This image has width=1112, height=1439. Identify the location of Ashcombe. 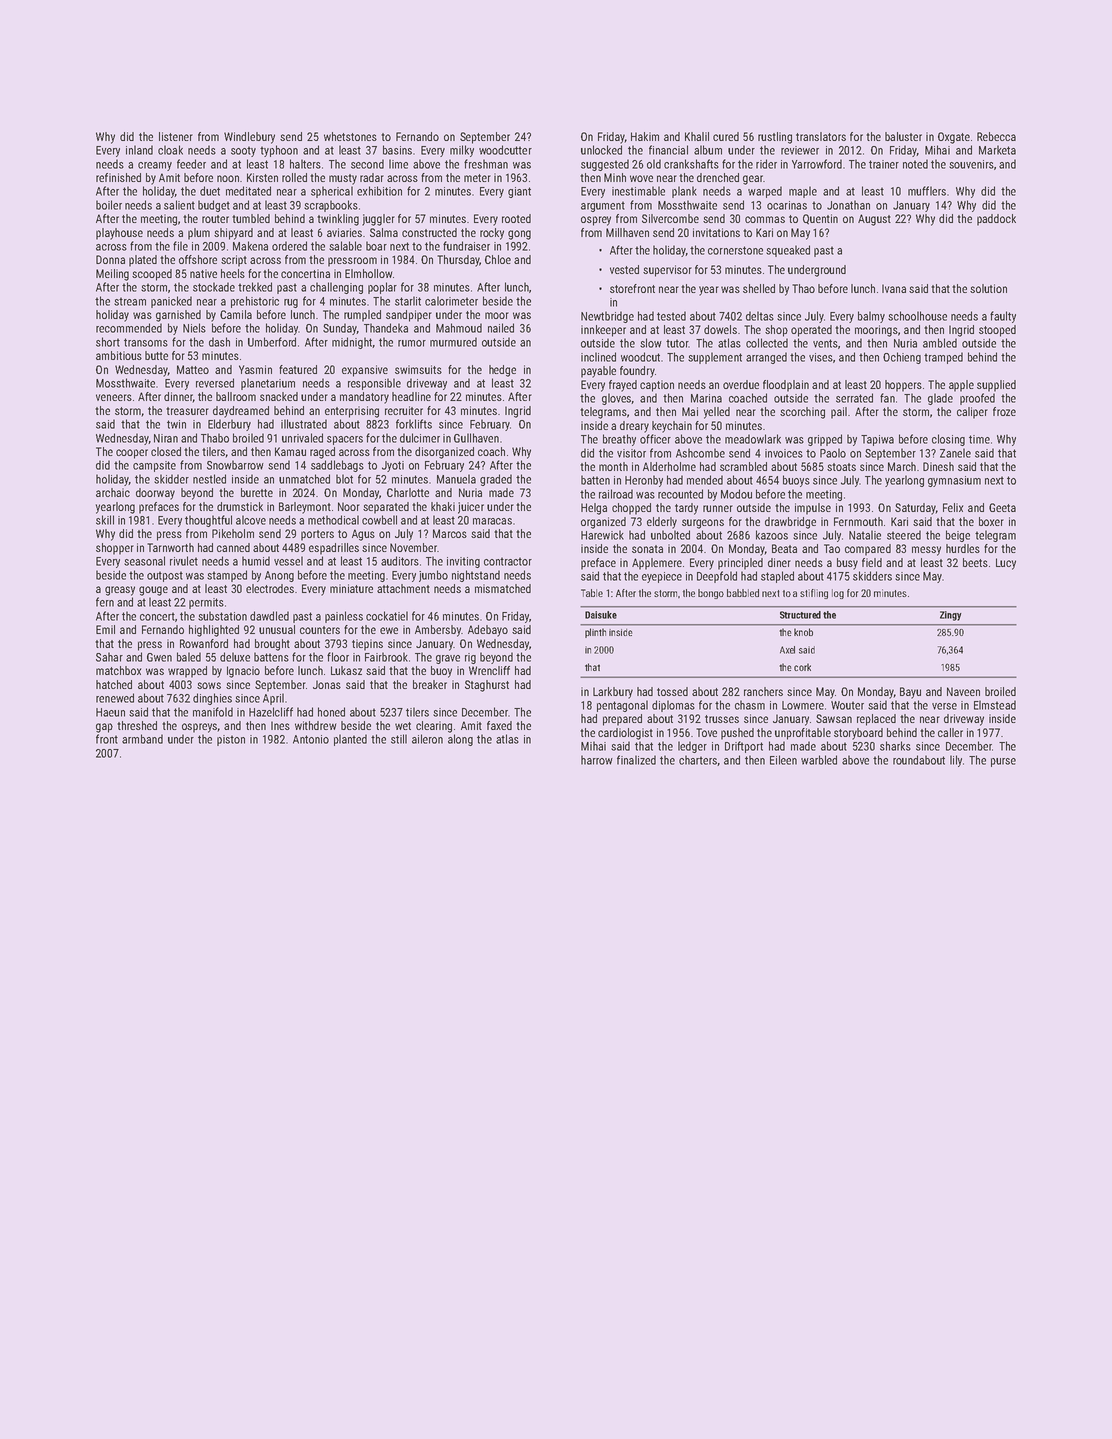
(700, 453).
